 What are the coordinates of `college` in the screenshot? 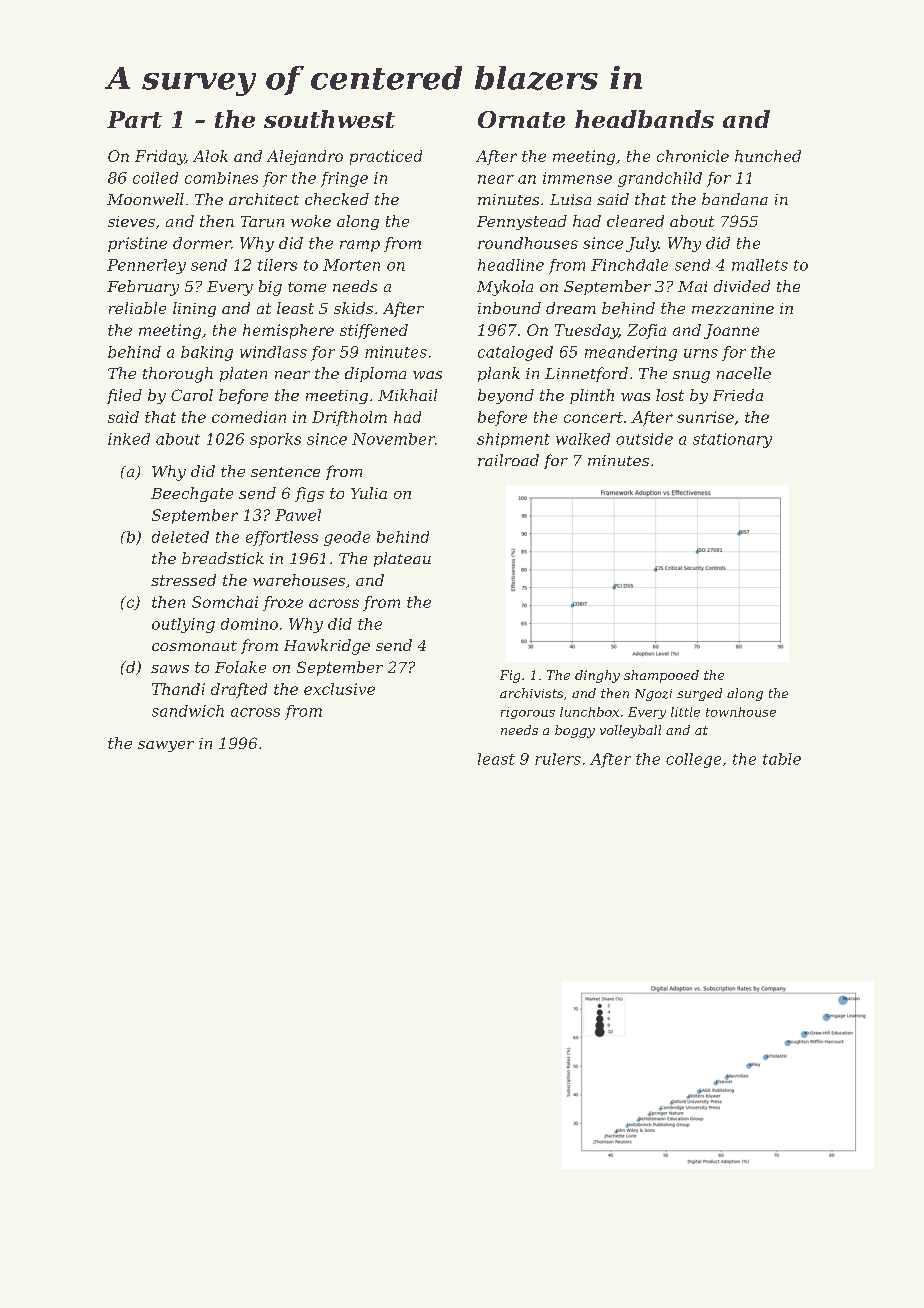 It's located at (693, 760).
